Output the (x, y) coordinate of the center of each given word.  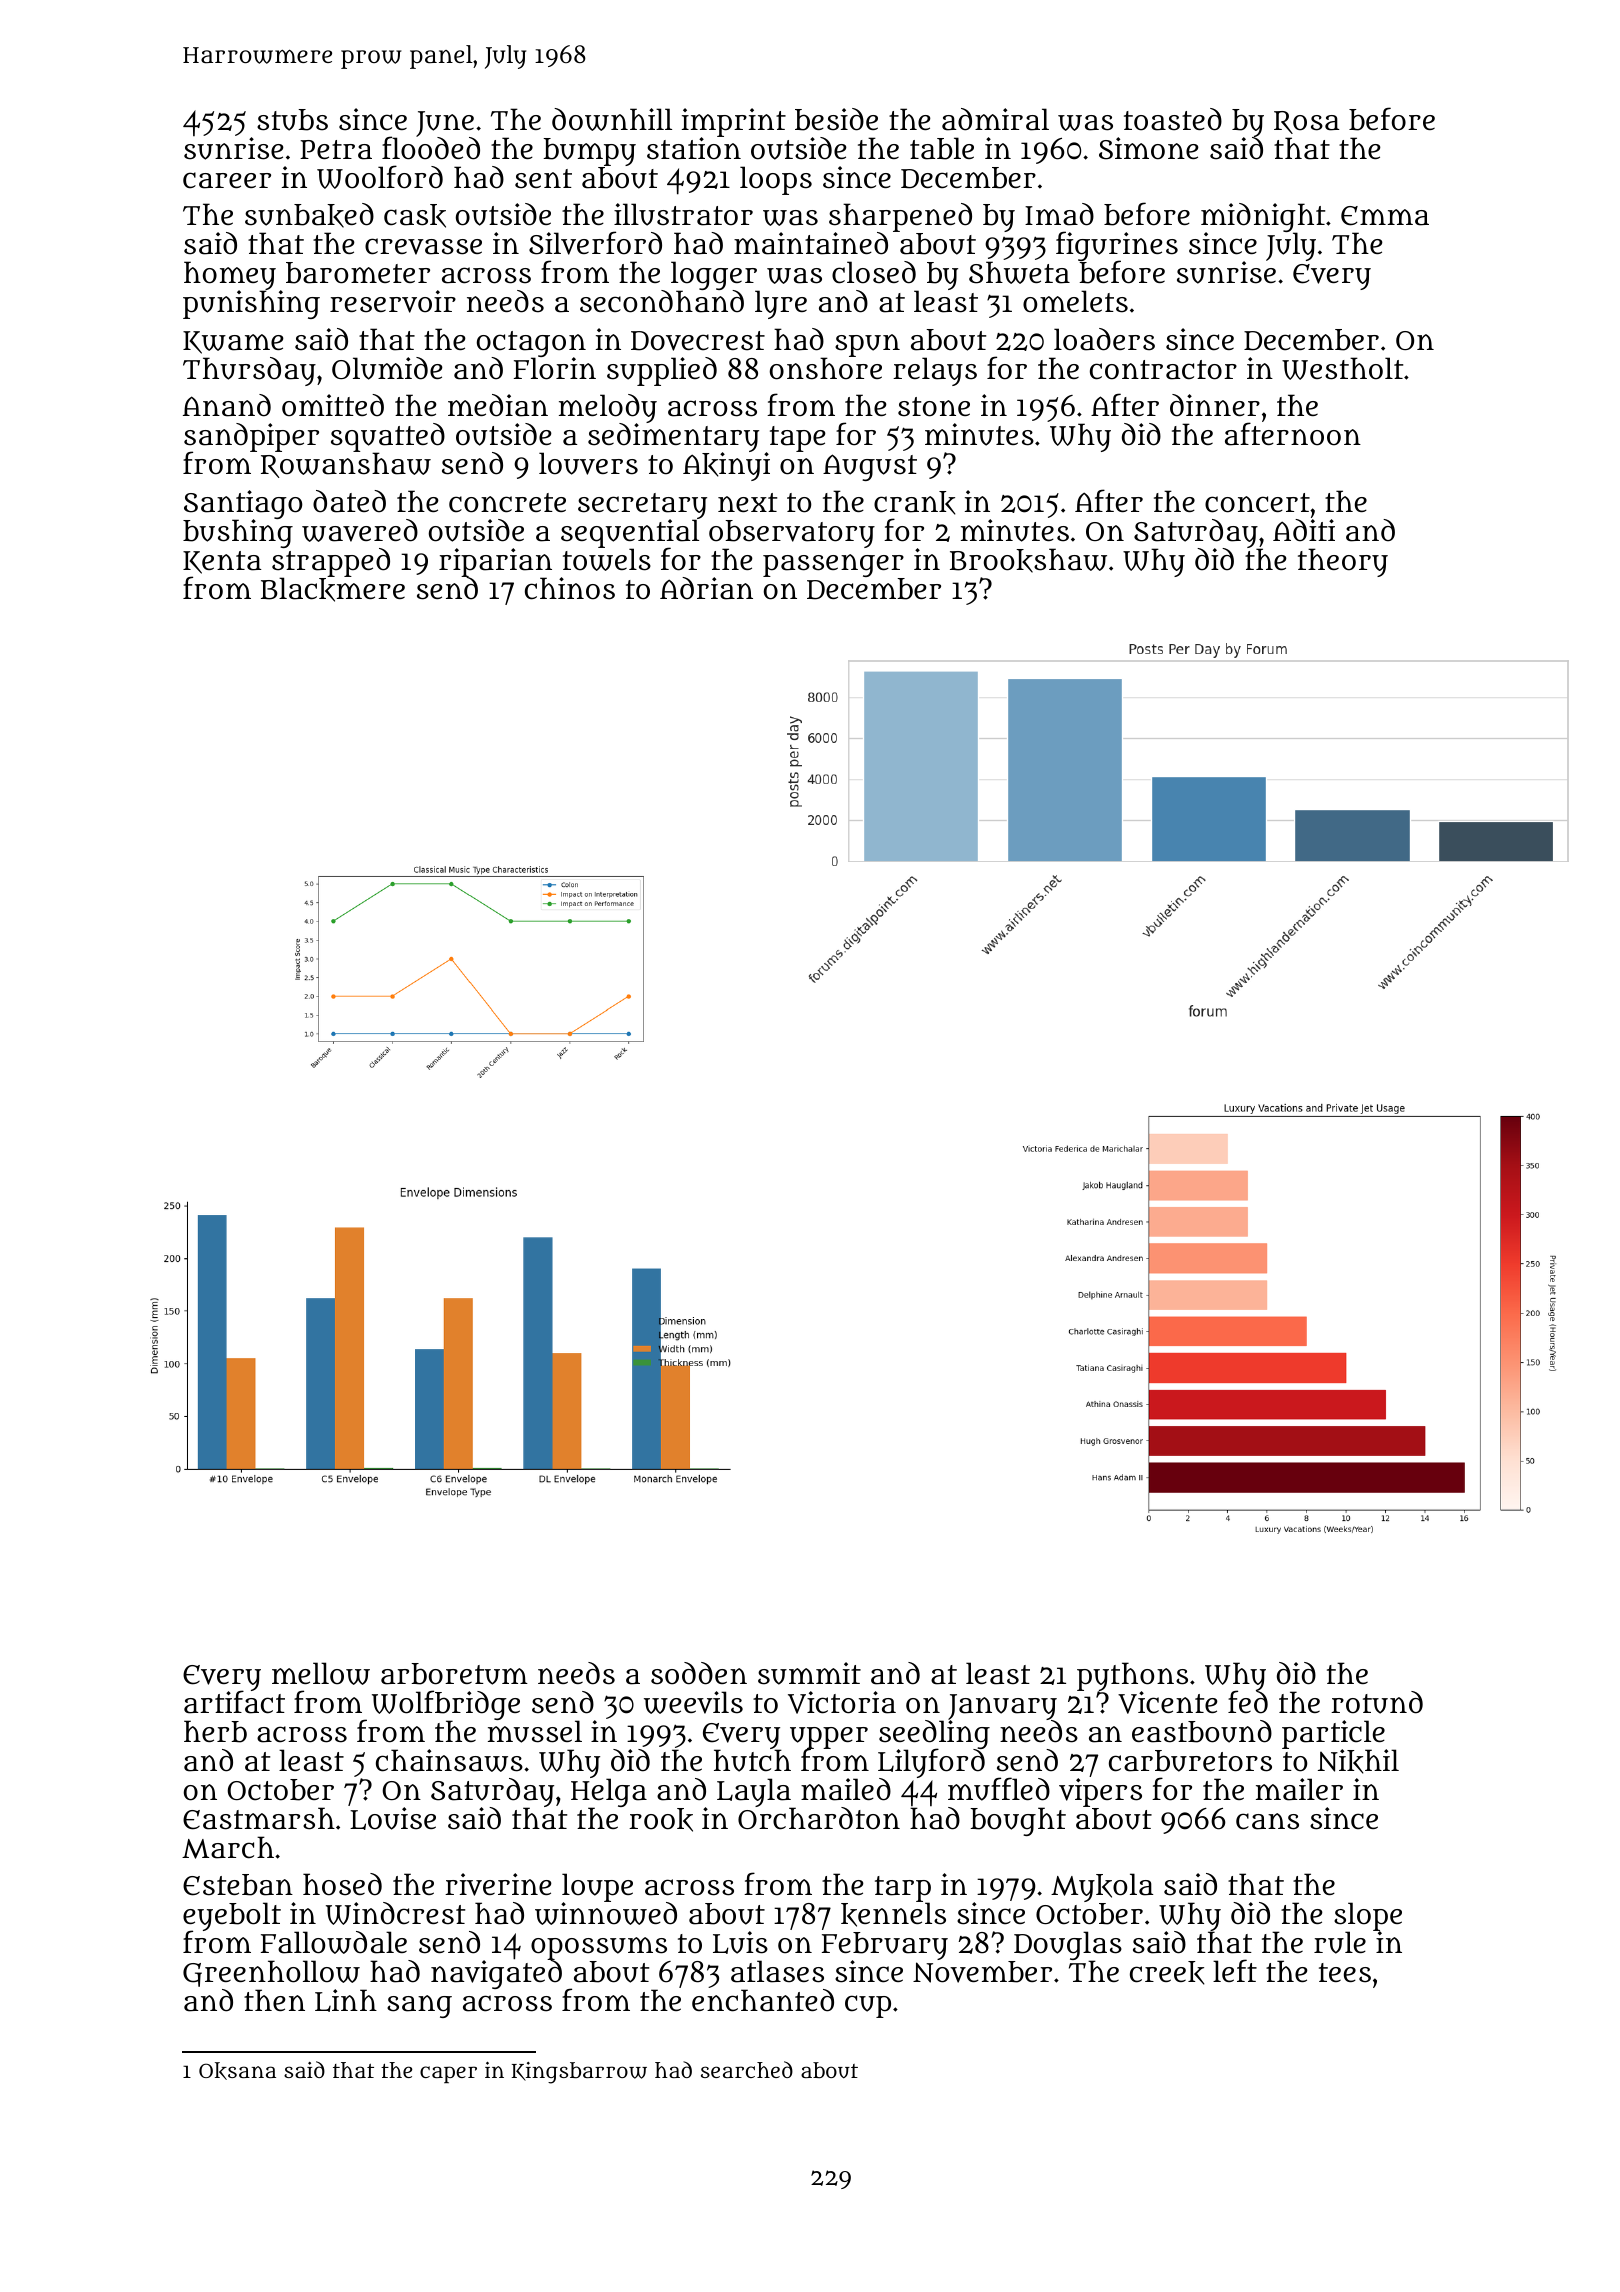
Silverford (595, 243)
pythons (1132, 1677)
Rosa (1306, 122)
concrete (507, 503)
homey (230, 276)
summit (809, 1673)
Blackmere (333, 590)
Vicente (1168, 1702)
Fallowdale (334, 1942)
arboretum (454, 1674)
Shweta (1019, 273)
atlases (777, 1971)
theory (1343, 562)
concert (1257, 503)
